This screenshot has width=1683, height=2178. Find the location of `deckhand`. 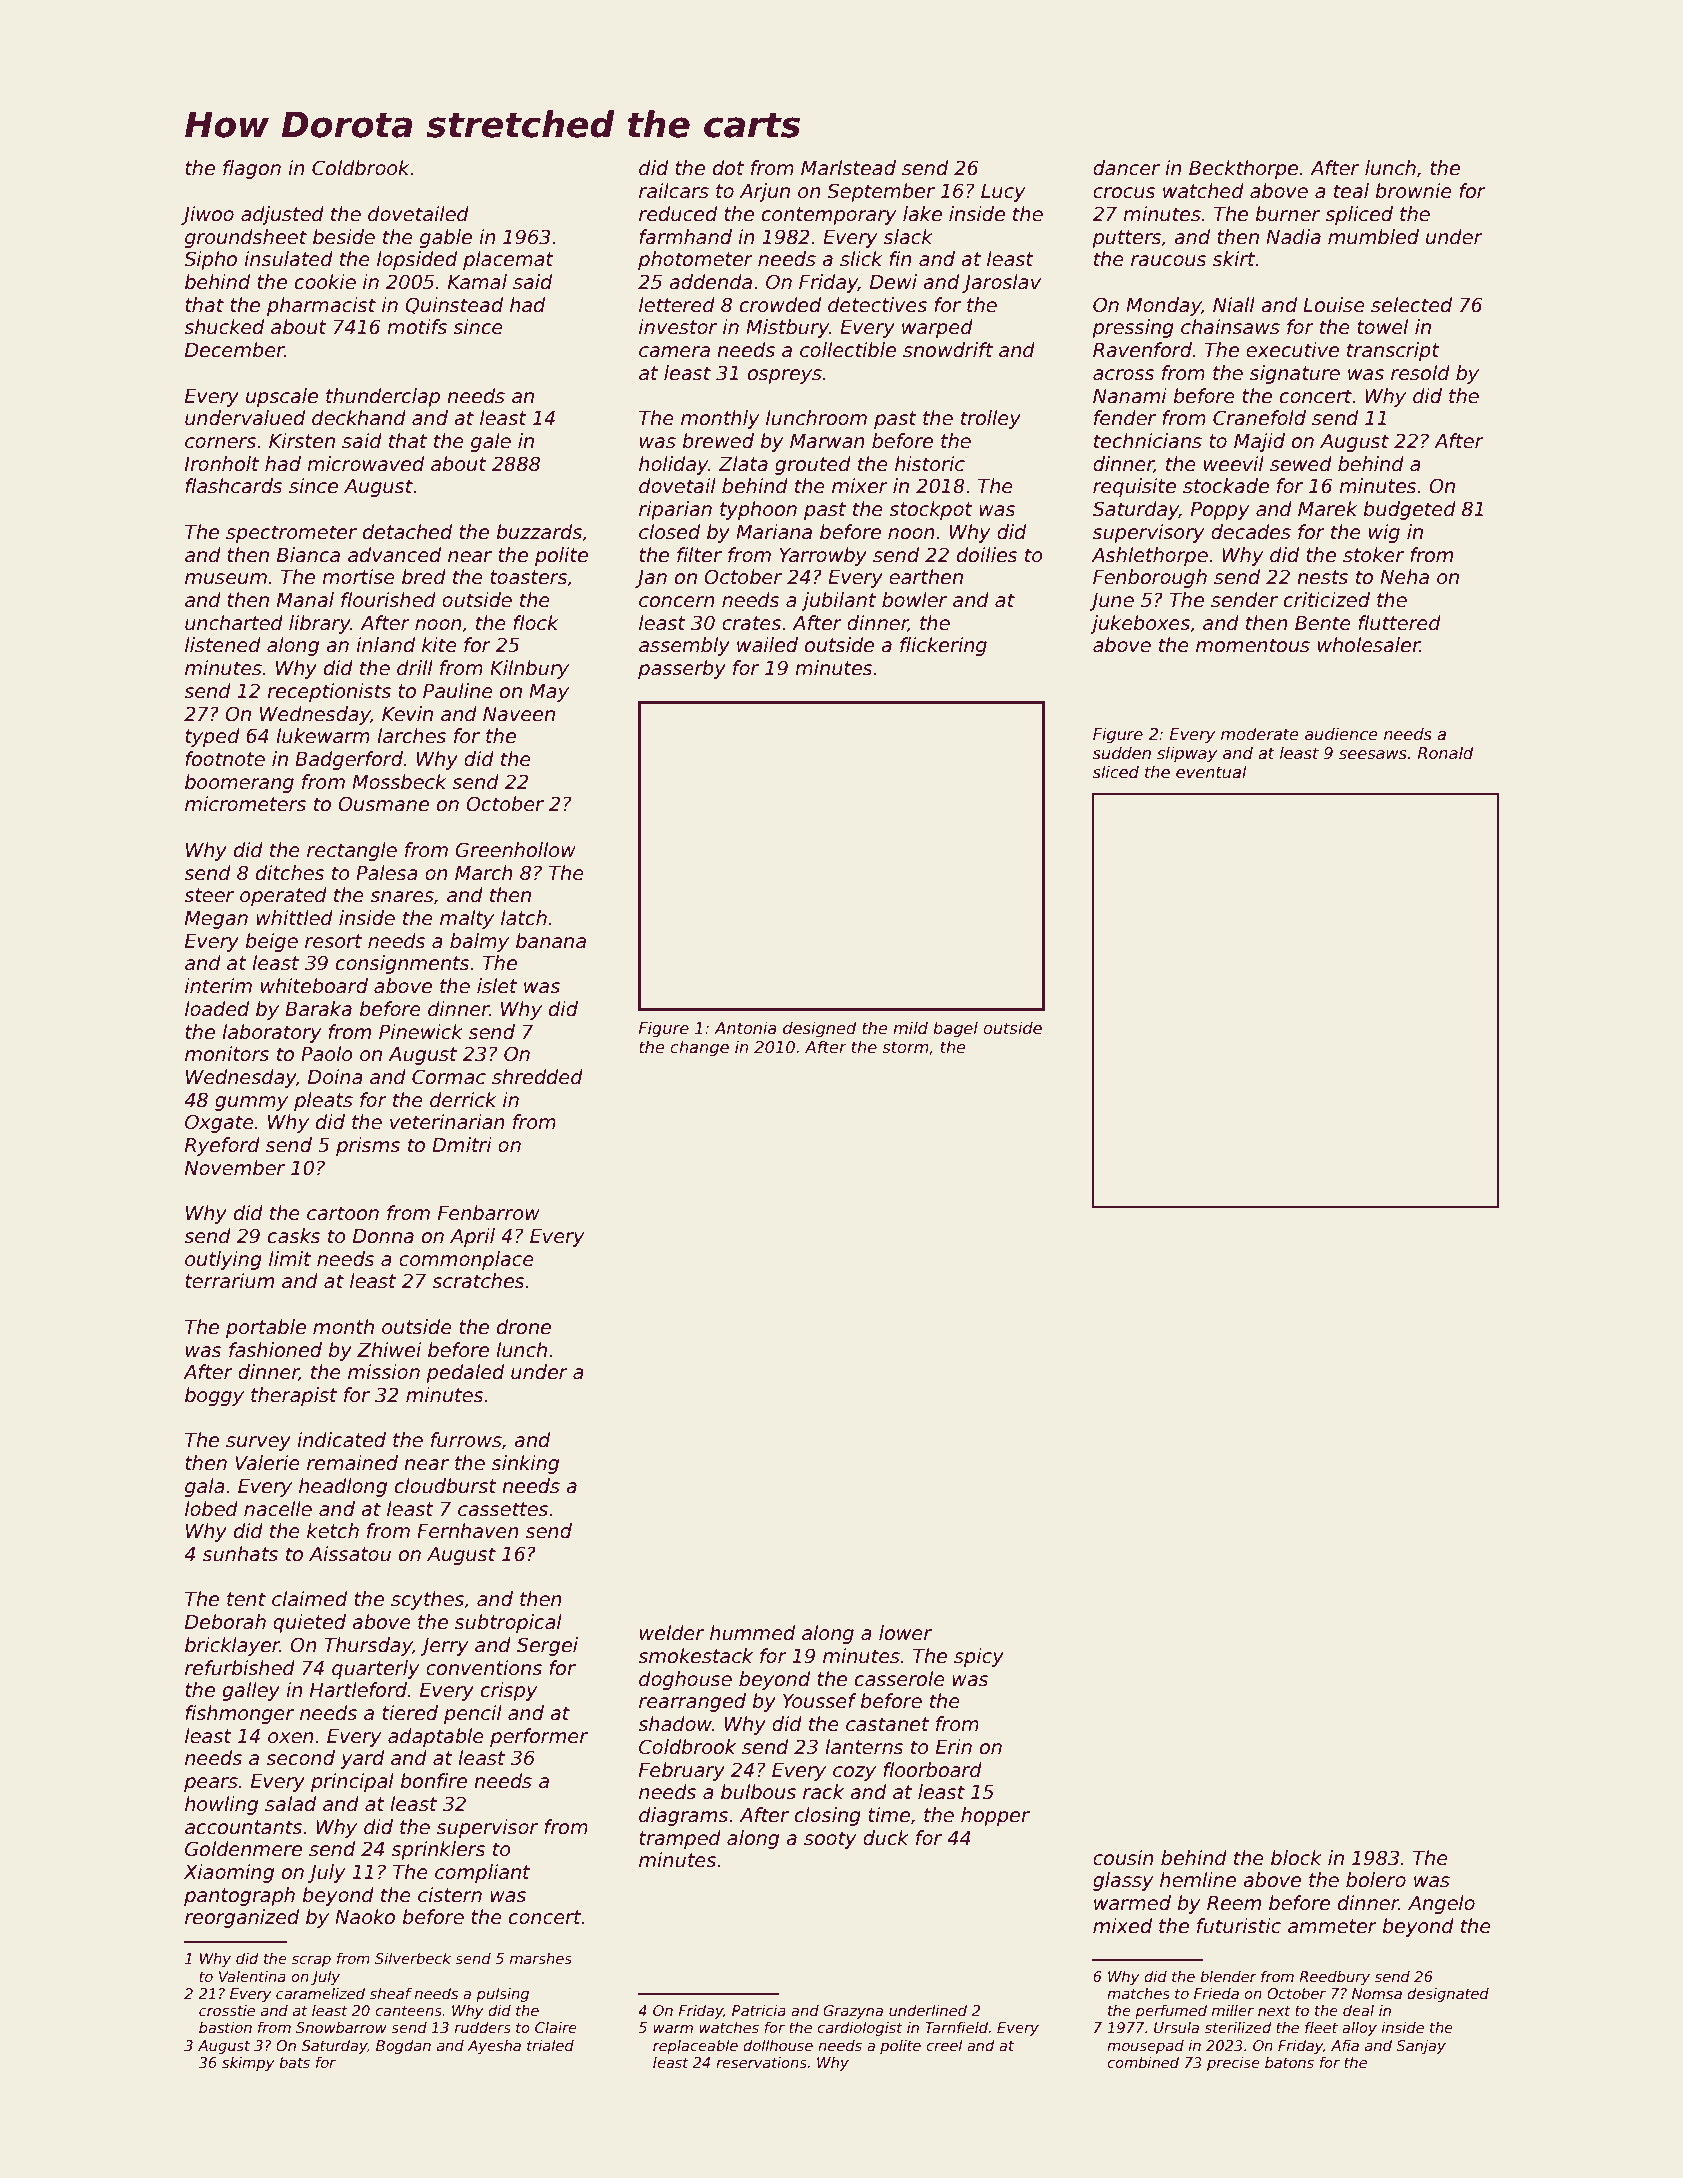

deckhand is located at coordinates (359, 418).
